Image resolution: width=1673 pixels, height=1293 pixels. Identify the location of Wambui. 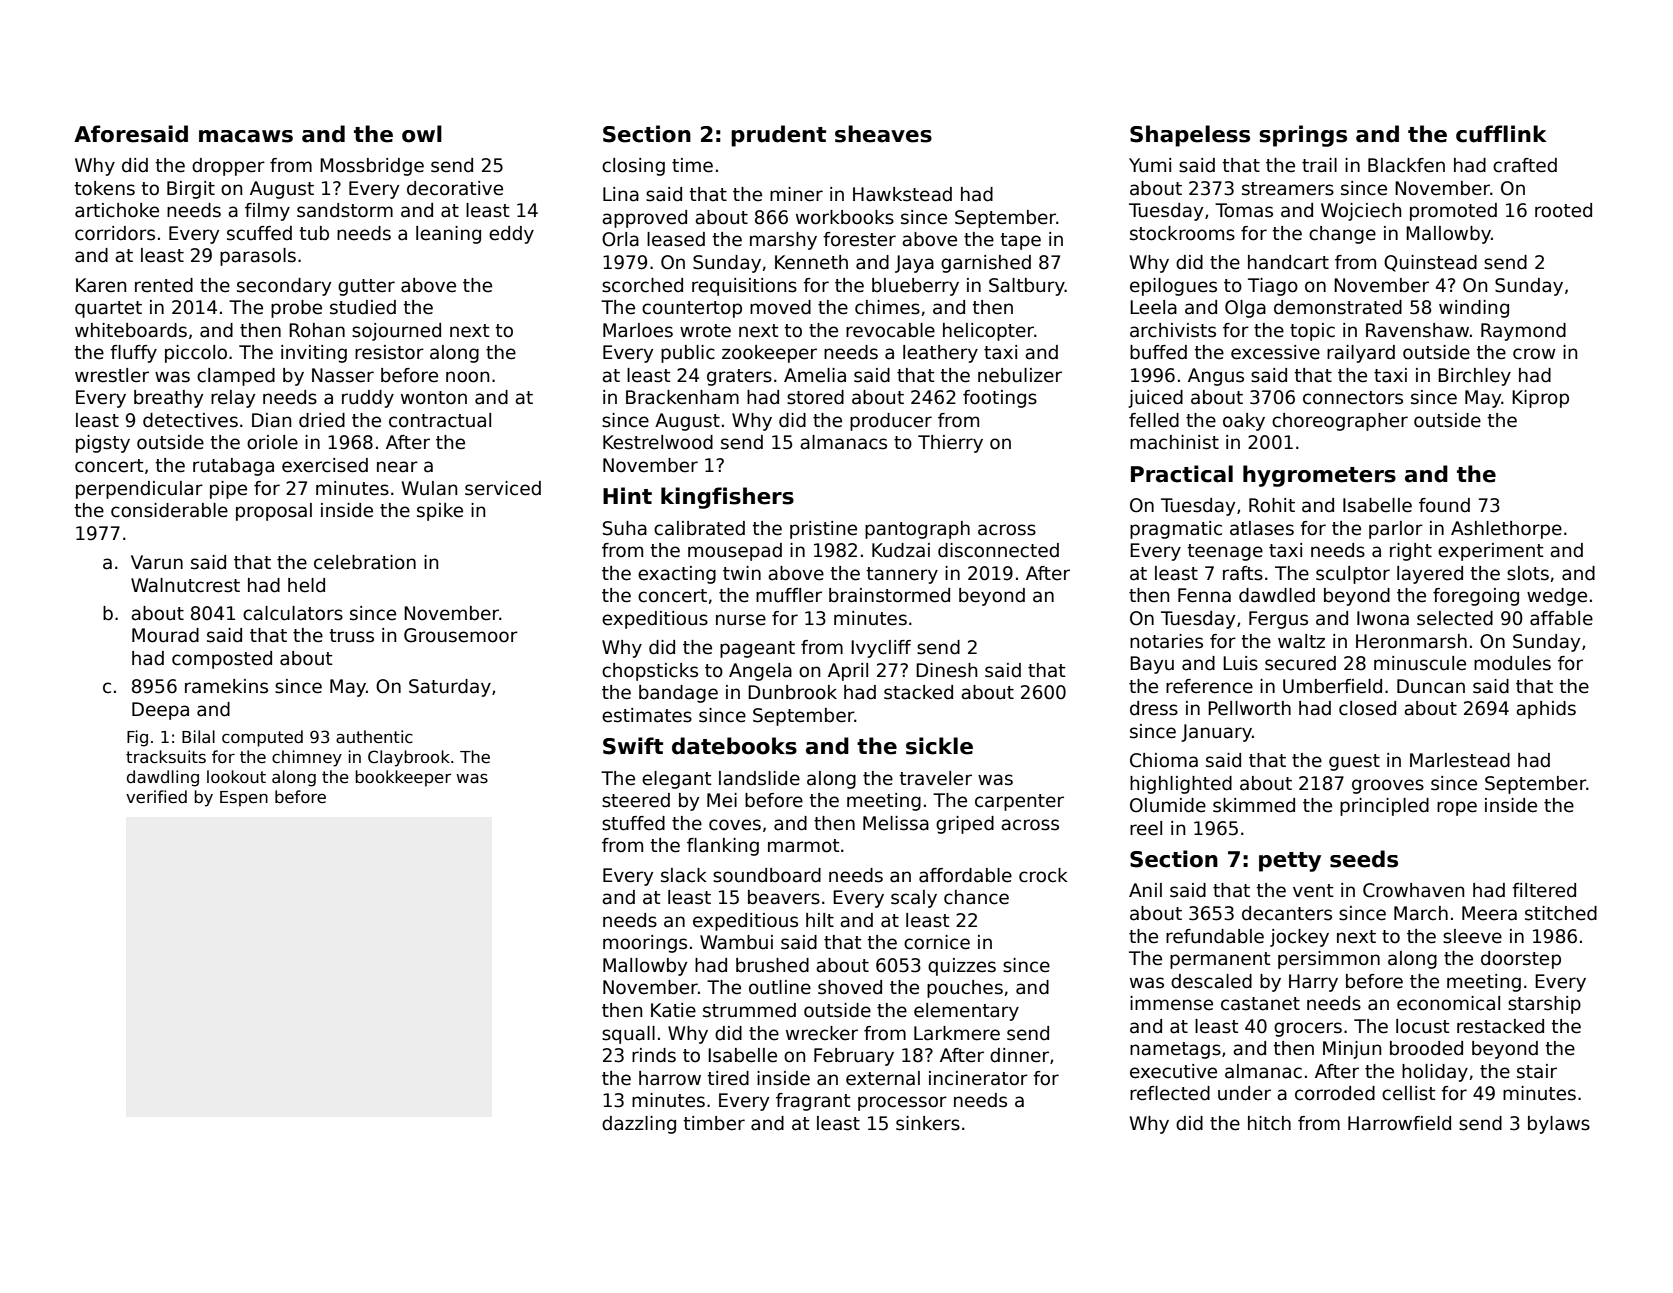
(736, 942).
